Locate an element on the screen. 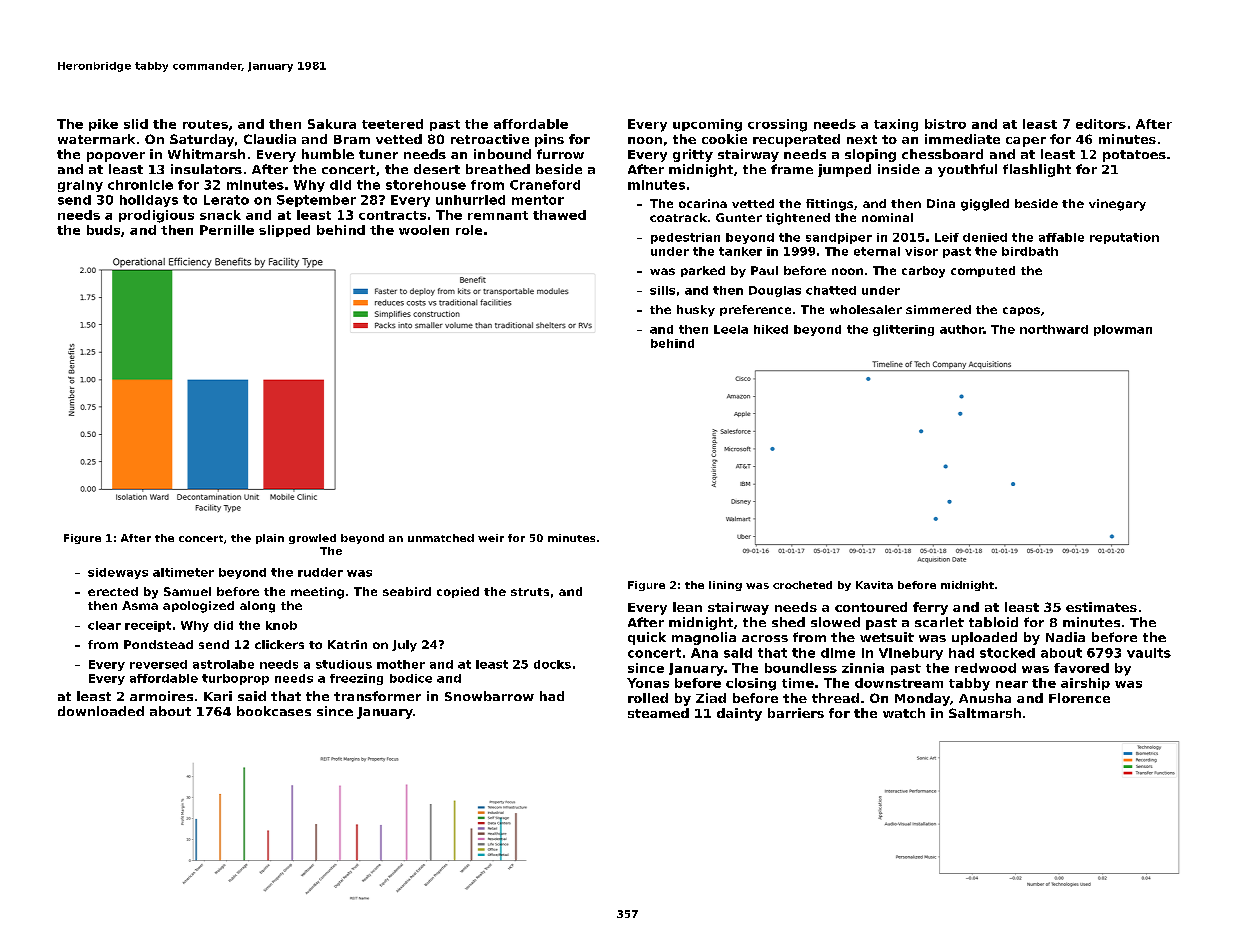  vinegary is located at coordinates (1117, 205).
